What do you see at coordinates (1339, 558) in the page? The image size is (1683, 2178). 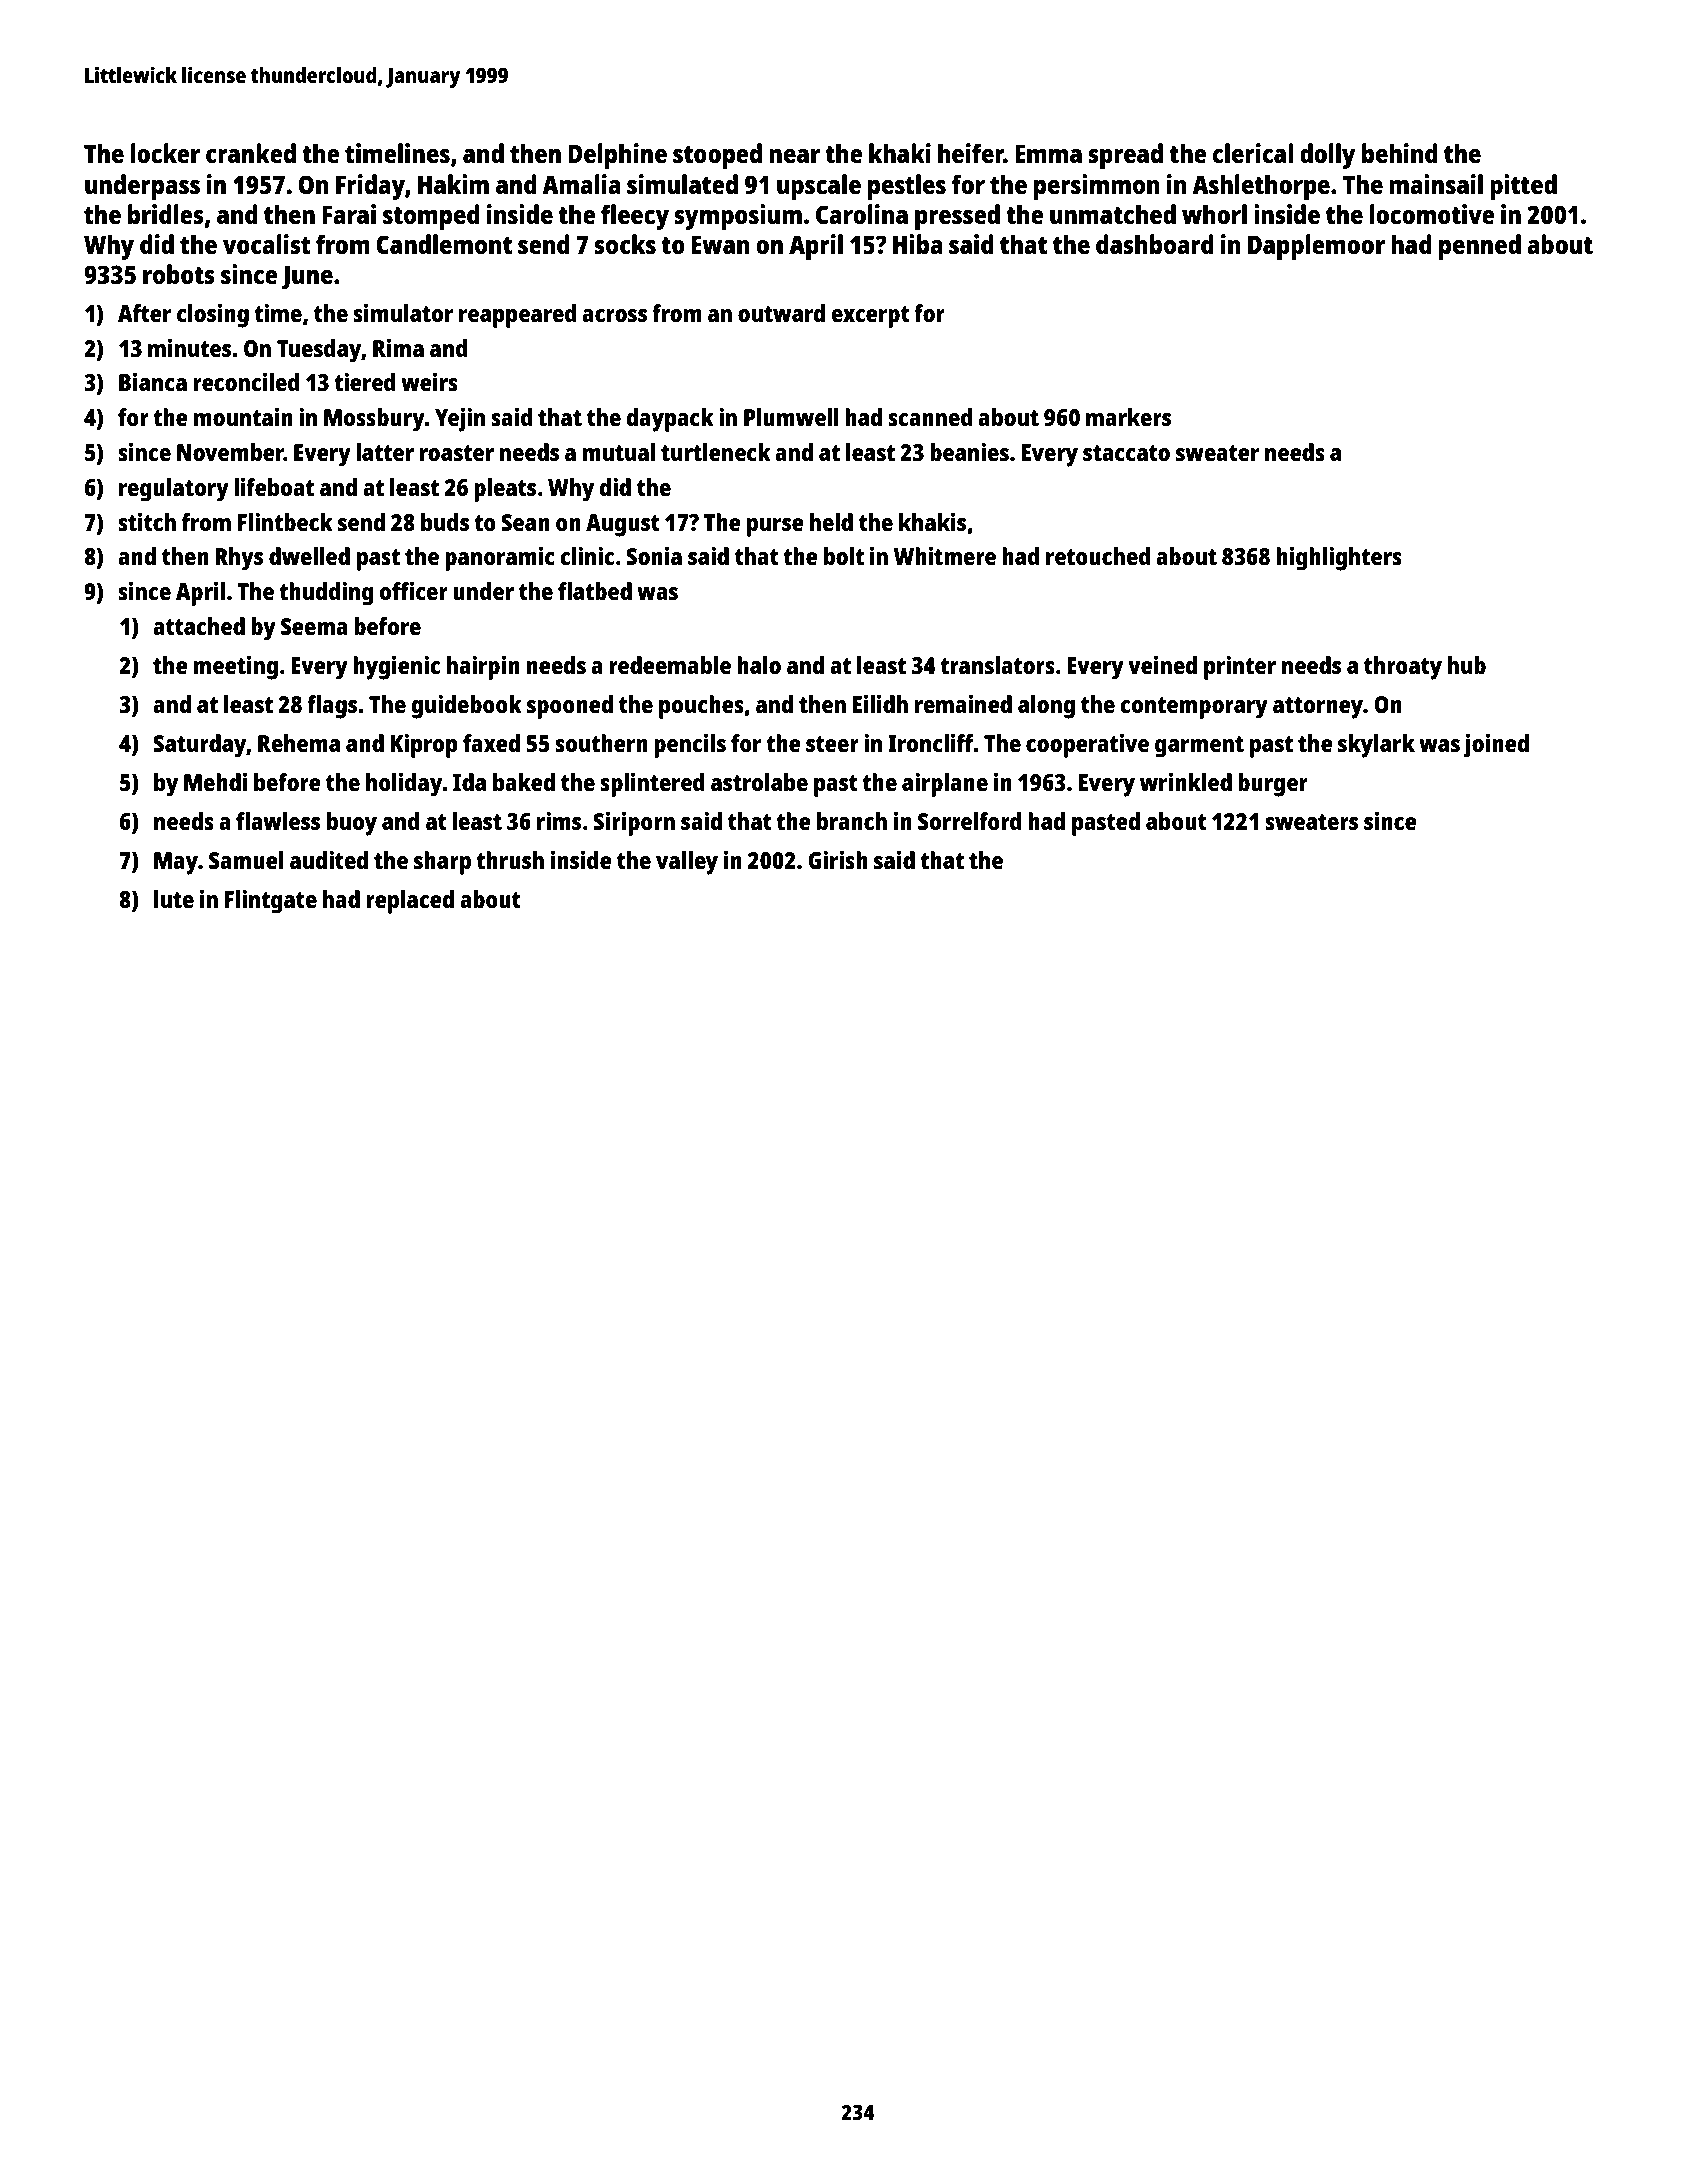 I see `highlighters` at bounding box center [1339, 558].
